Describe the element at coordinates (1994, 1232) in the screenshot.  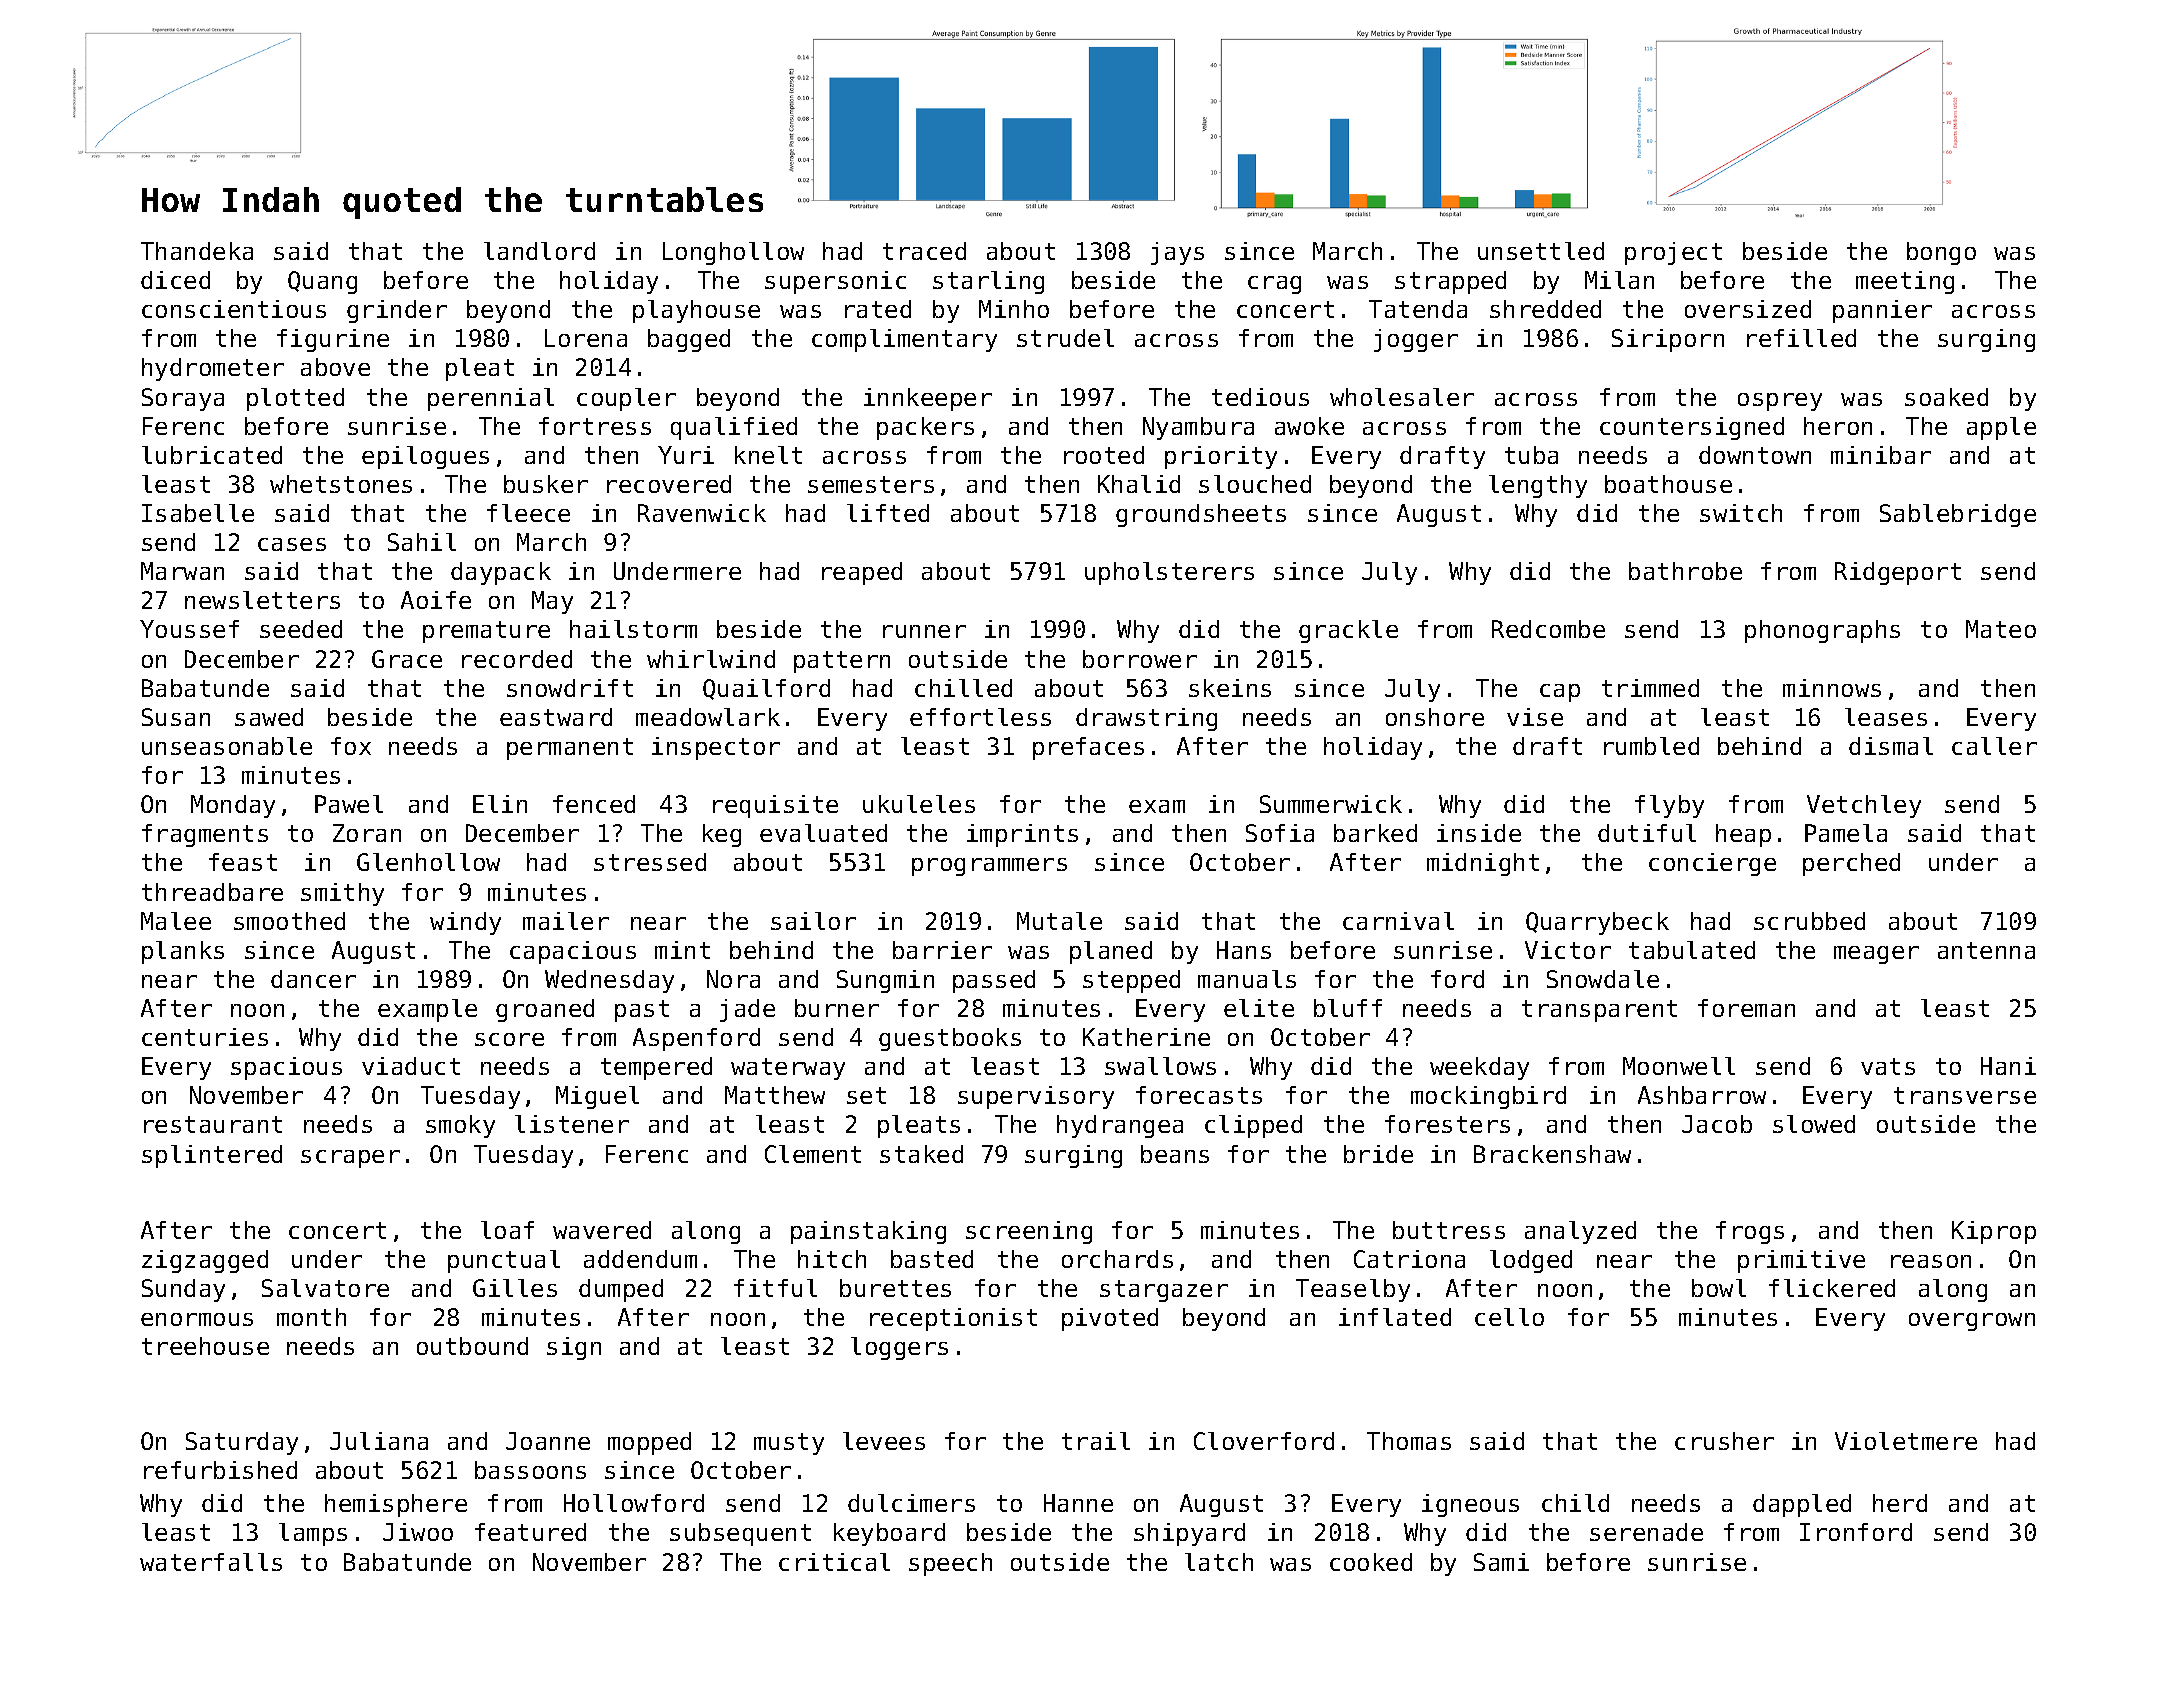
I see `Kiprop` at that location.
